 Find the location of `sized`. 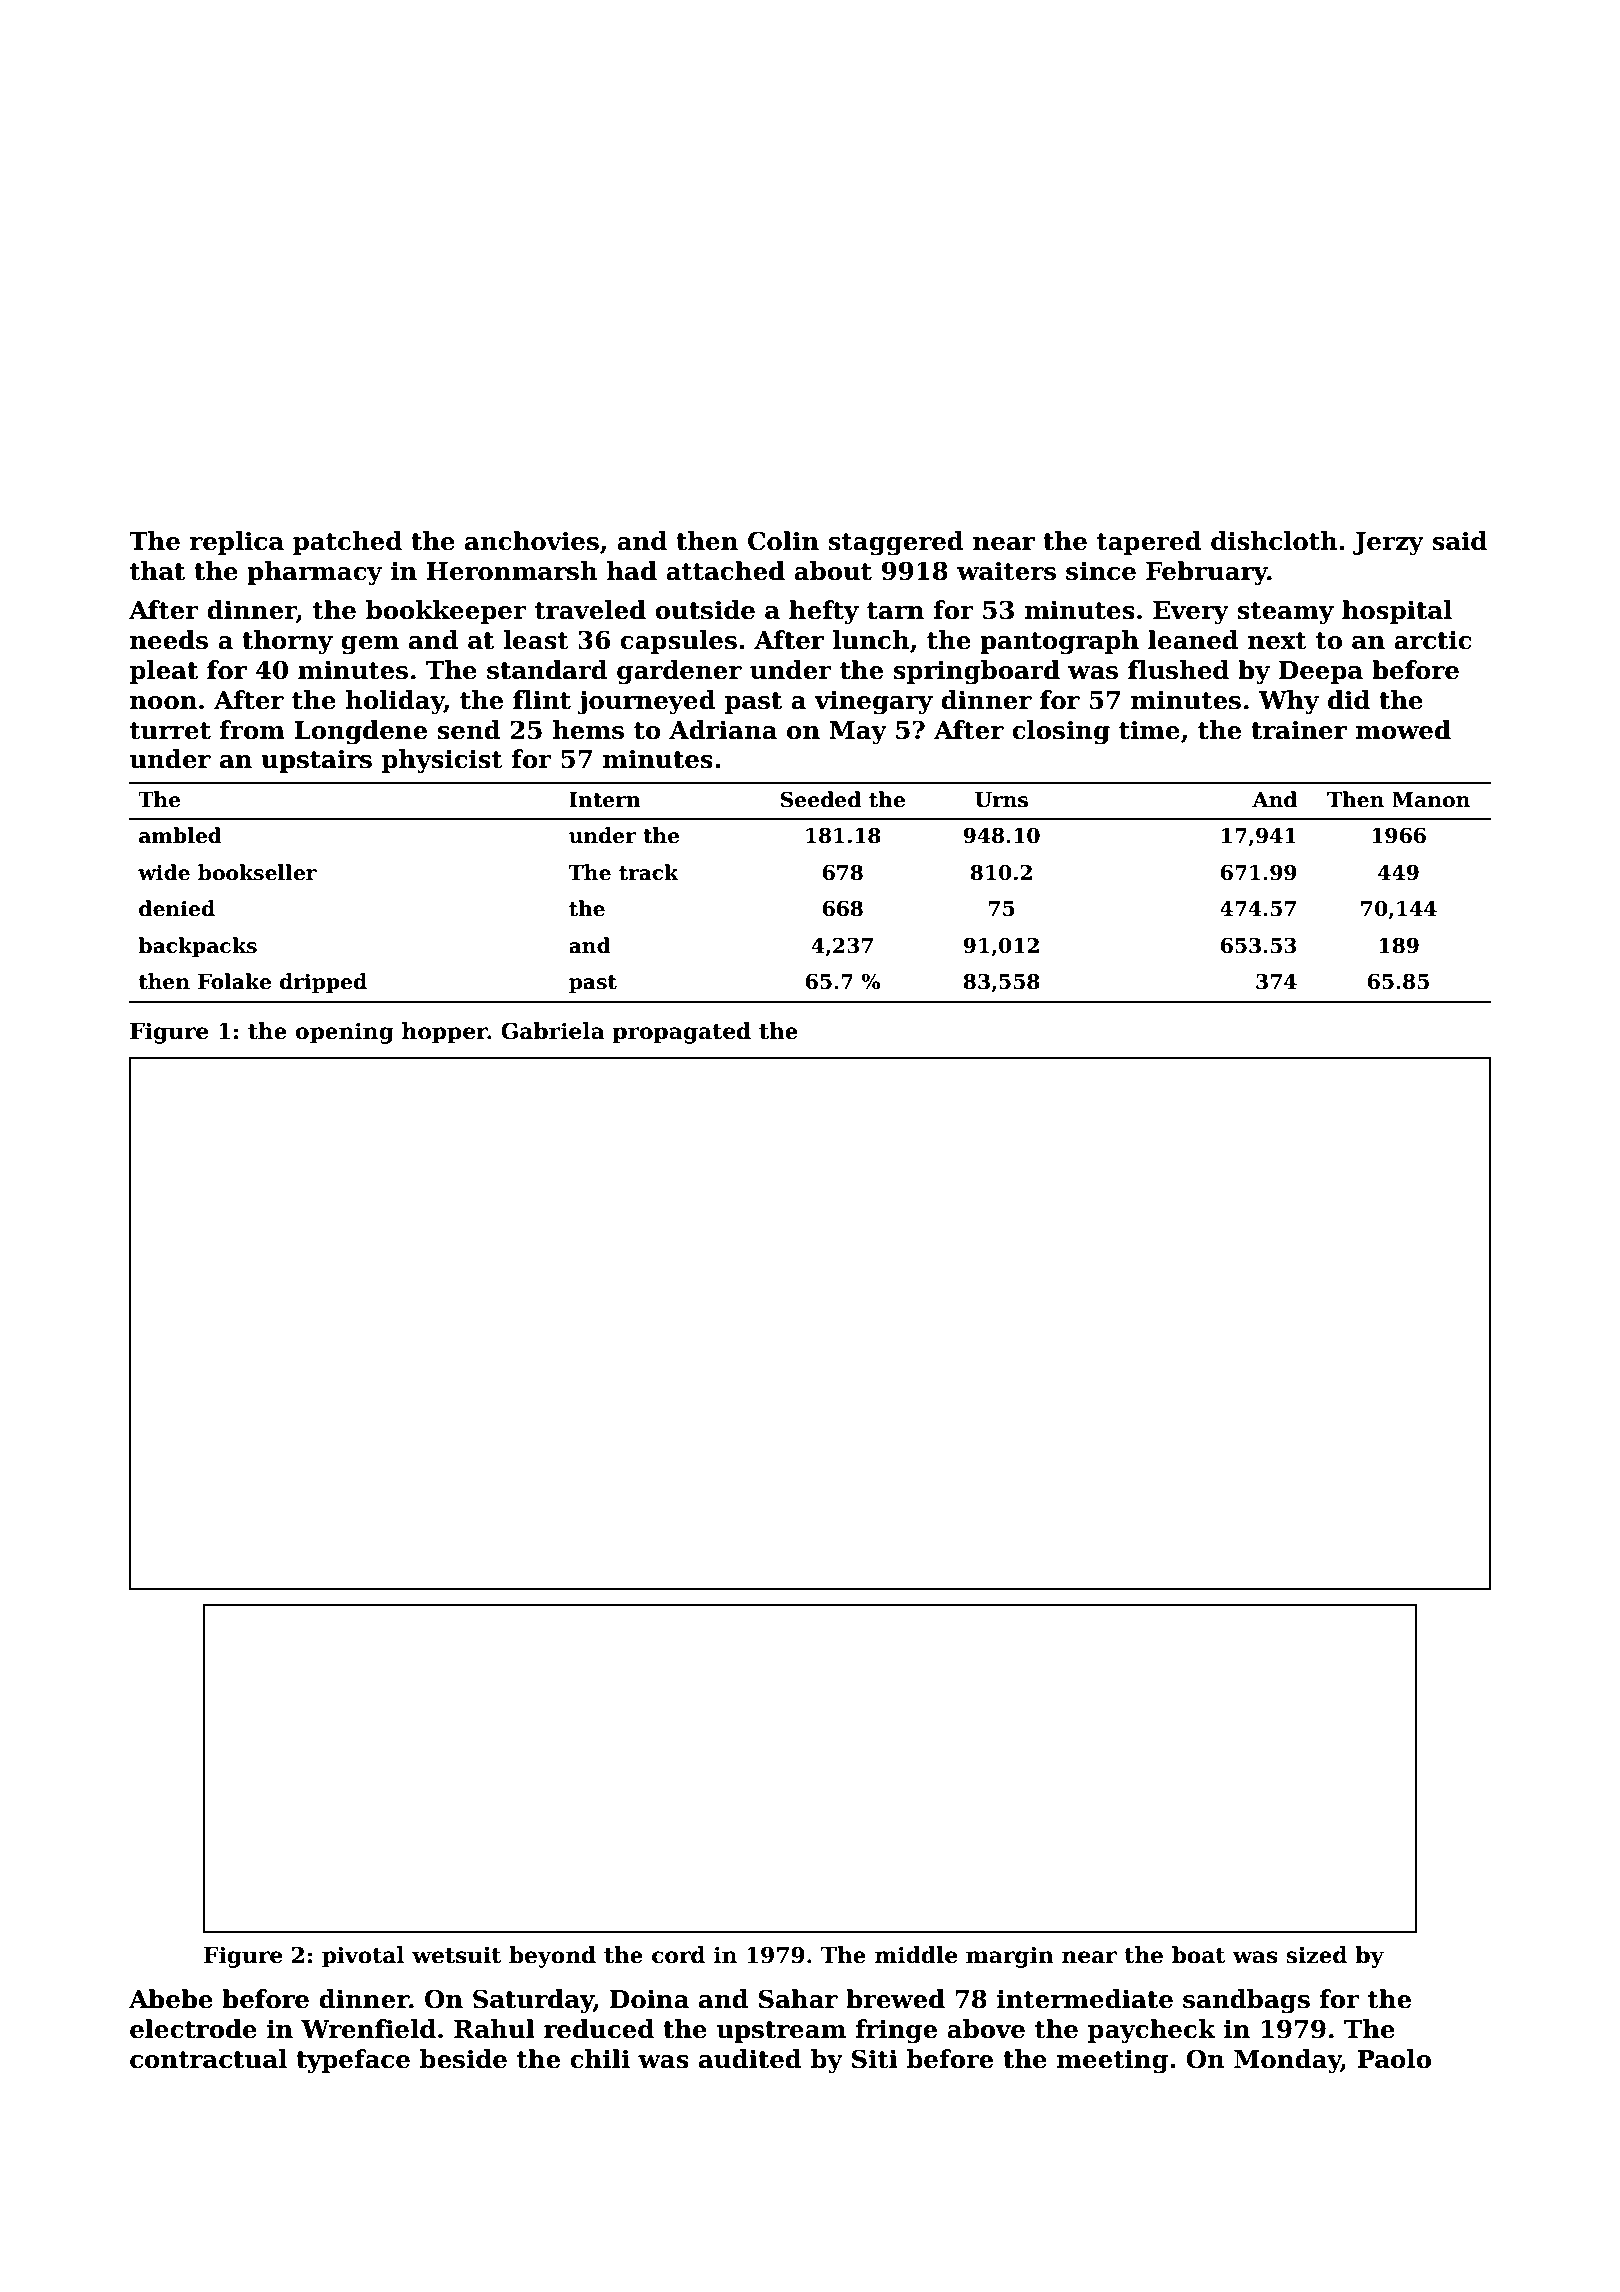

sized is located at coordinates (1316, 1955).
